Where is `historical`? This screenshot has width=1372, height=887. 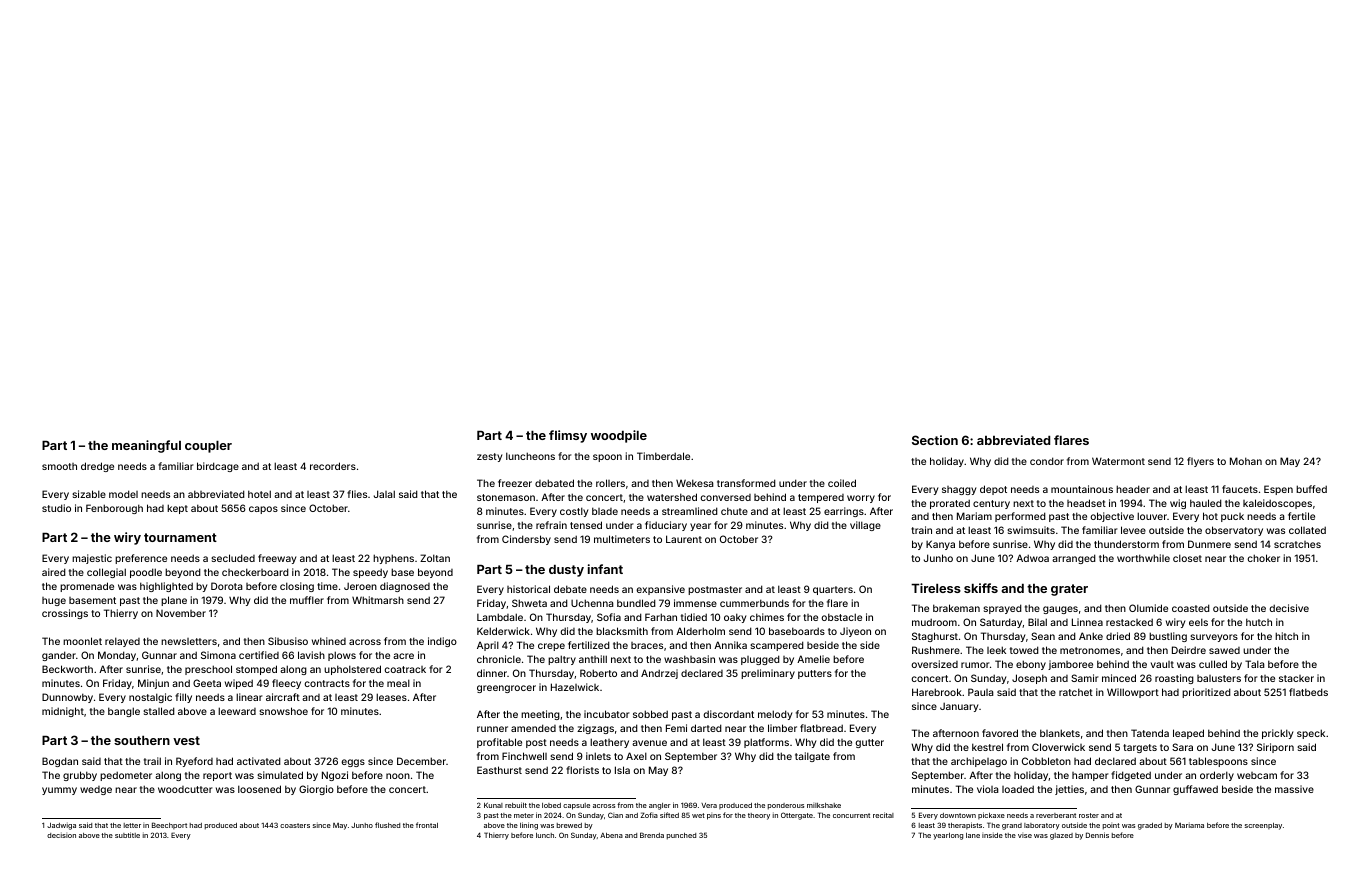 historical is located at coordinates (528, 589).
